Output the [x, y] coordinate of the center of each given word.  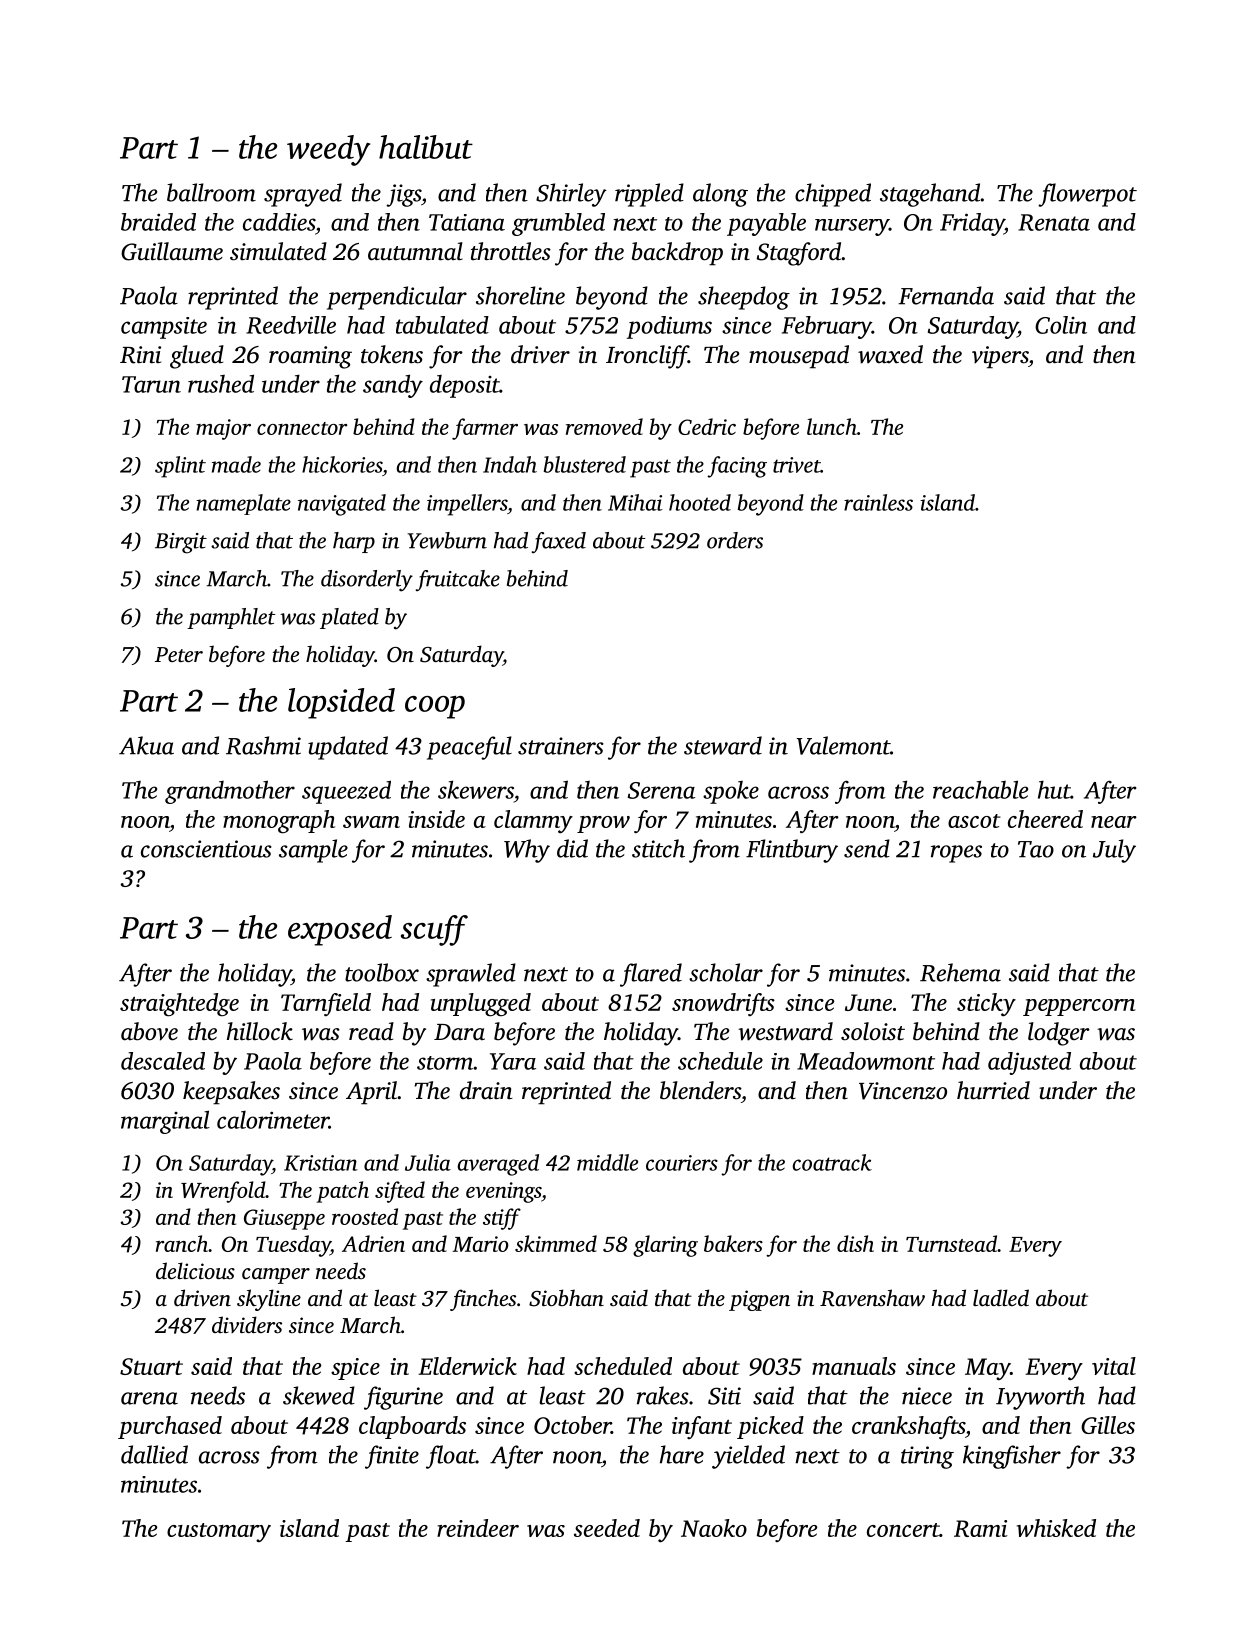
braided [158, 222]
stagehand [930, 195]
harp [354, 542]
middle [607, 1162]
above [149, 1031]
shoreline [520, 295]
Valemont [843, 745]
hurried [993, 1090]
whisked [1056, 1528]
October [572, 1425]
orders [735, 540]
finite [392, 1457]
